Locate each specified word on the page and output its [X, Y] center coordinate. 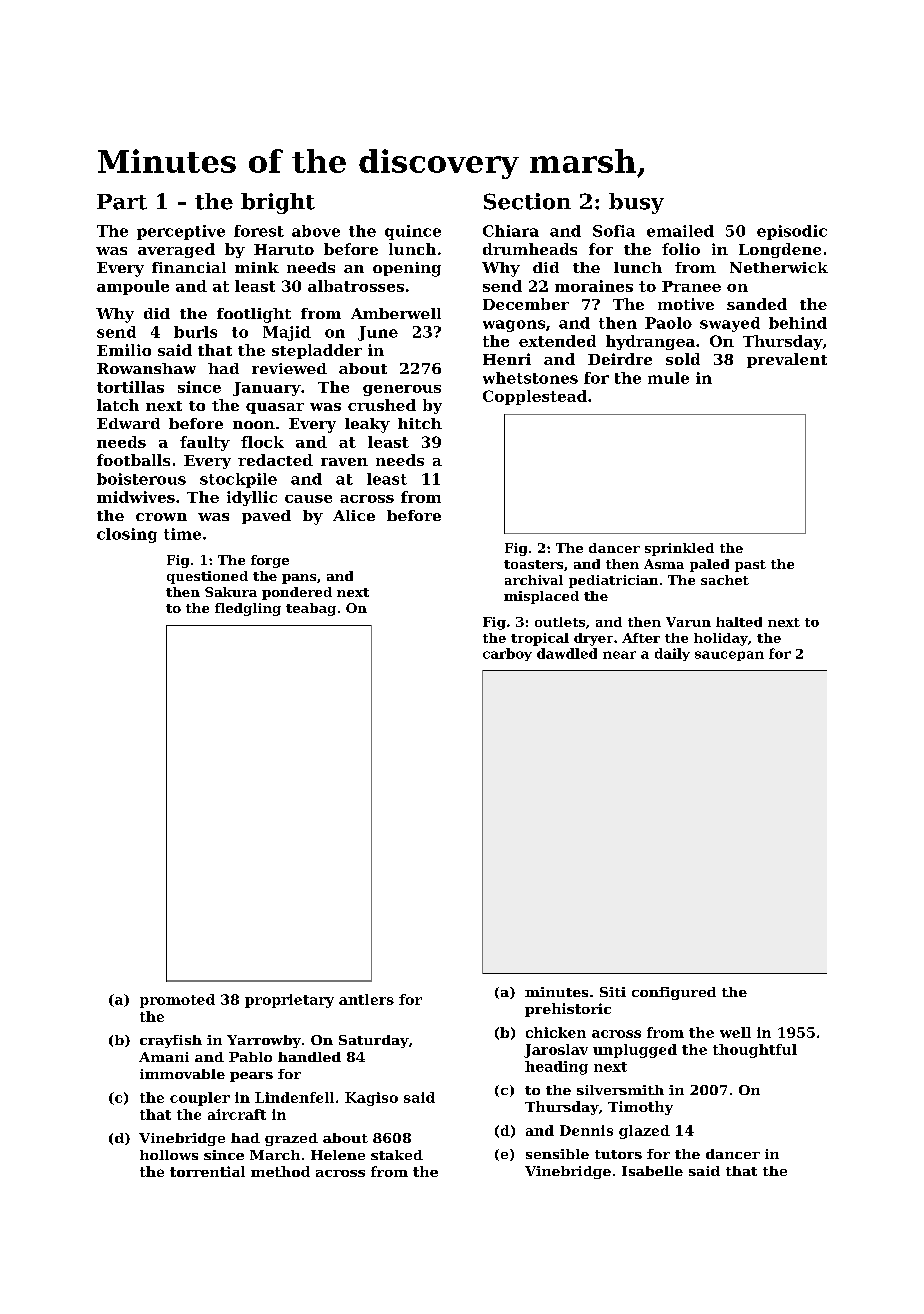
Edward [128, 423]
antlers [366, 999]
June [378, 333]
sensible [557, 1154]
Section [527, 201]
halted [739, 622]
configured [674, 993]
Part [122, 202]
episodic [792, 232]
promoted [177, 1001]
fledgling [248, 609]
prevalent [787, 360]
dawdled [567, 653]
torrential [207, 1171]
